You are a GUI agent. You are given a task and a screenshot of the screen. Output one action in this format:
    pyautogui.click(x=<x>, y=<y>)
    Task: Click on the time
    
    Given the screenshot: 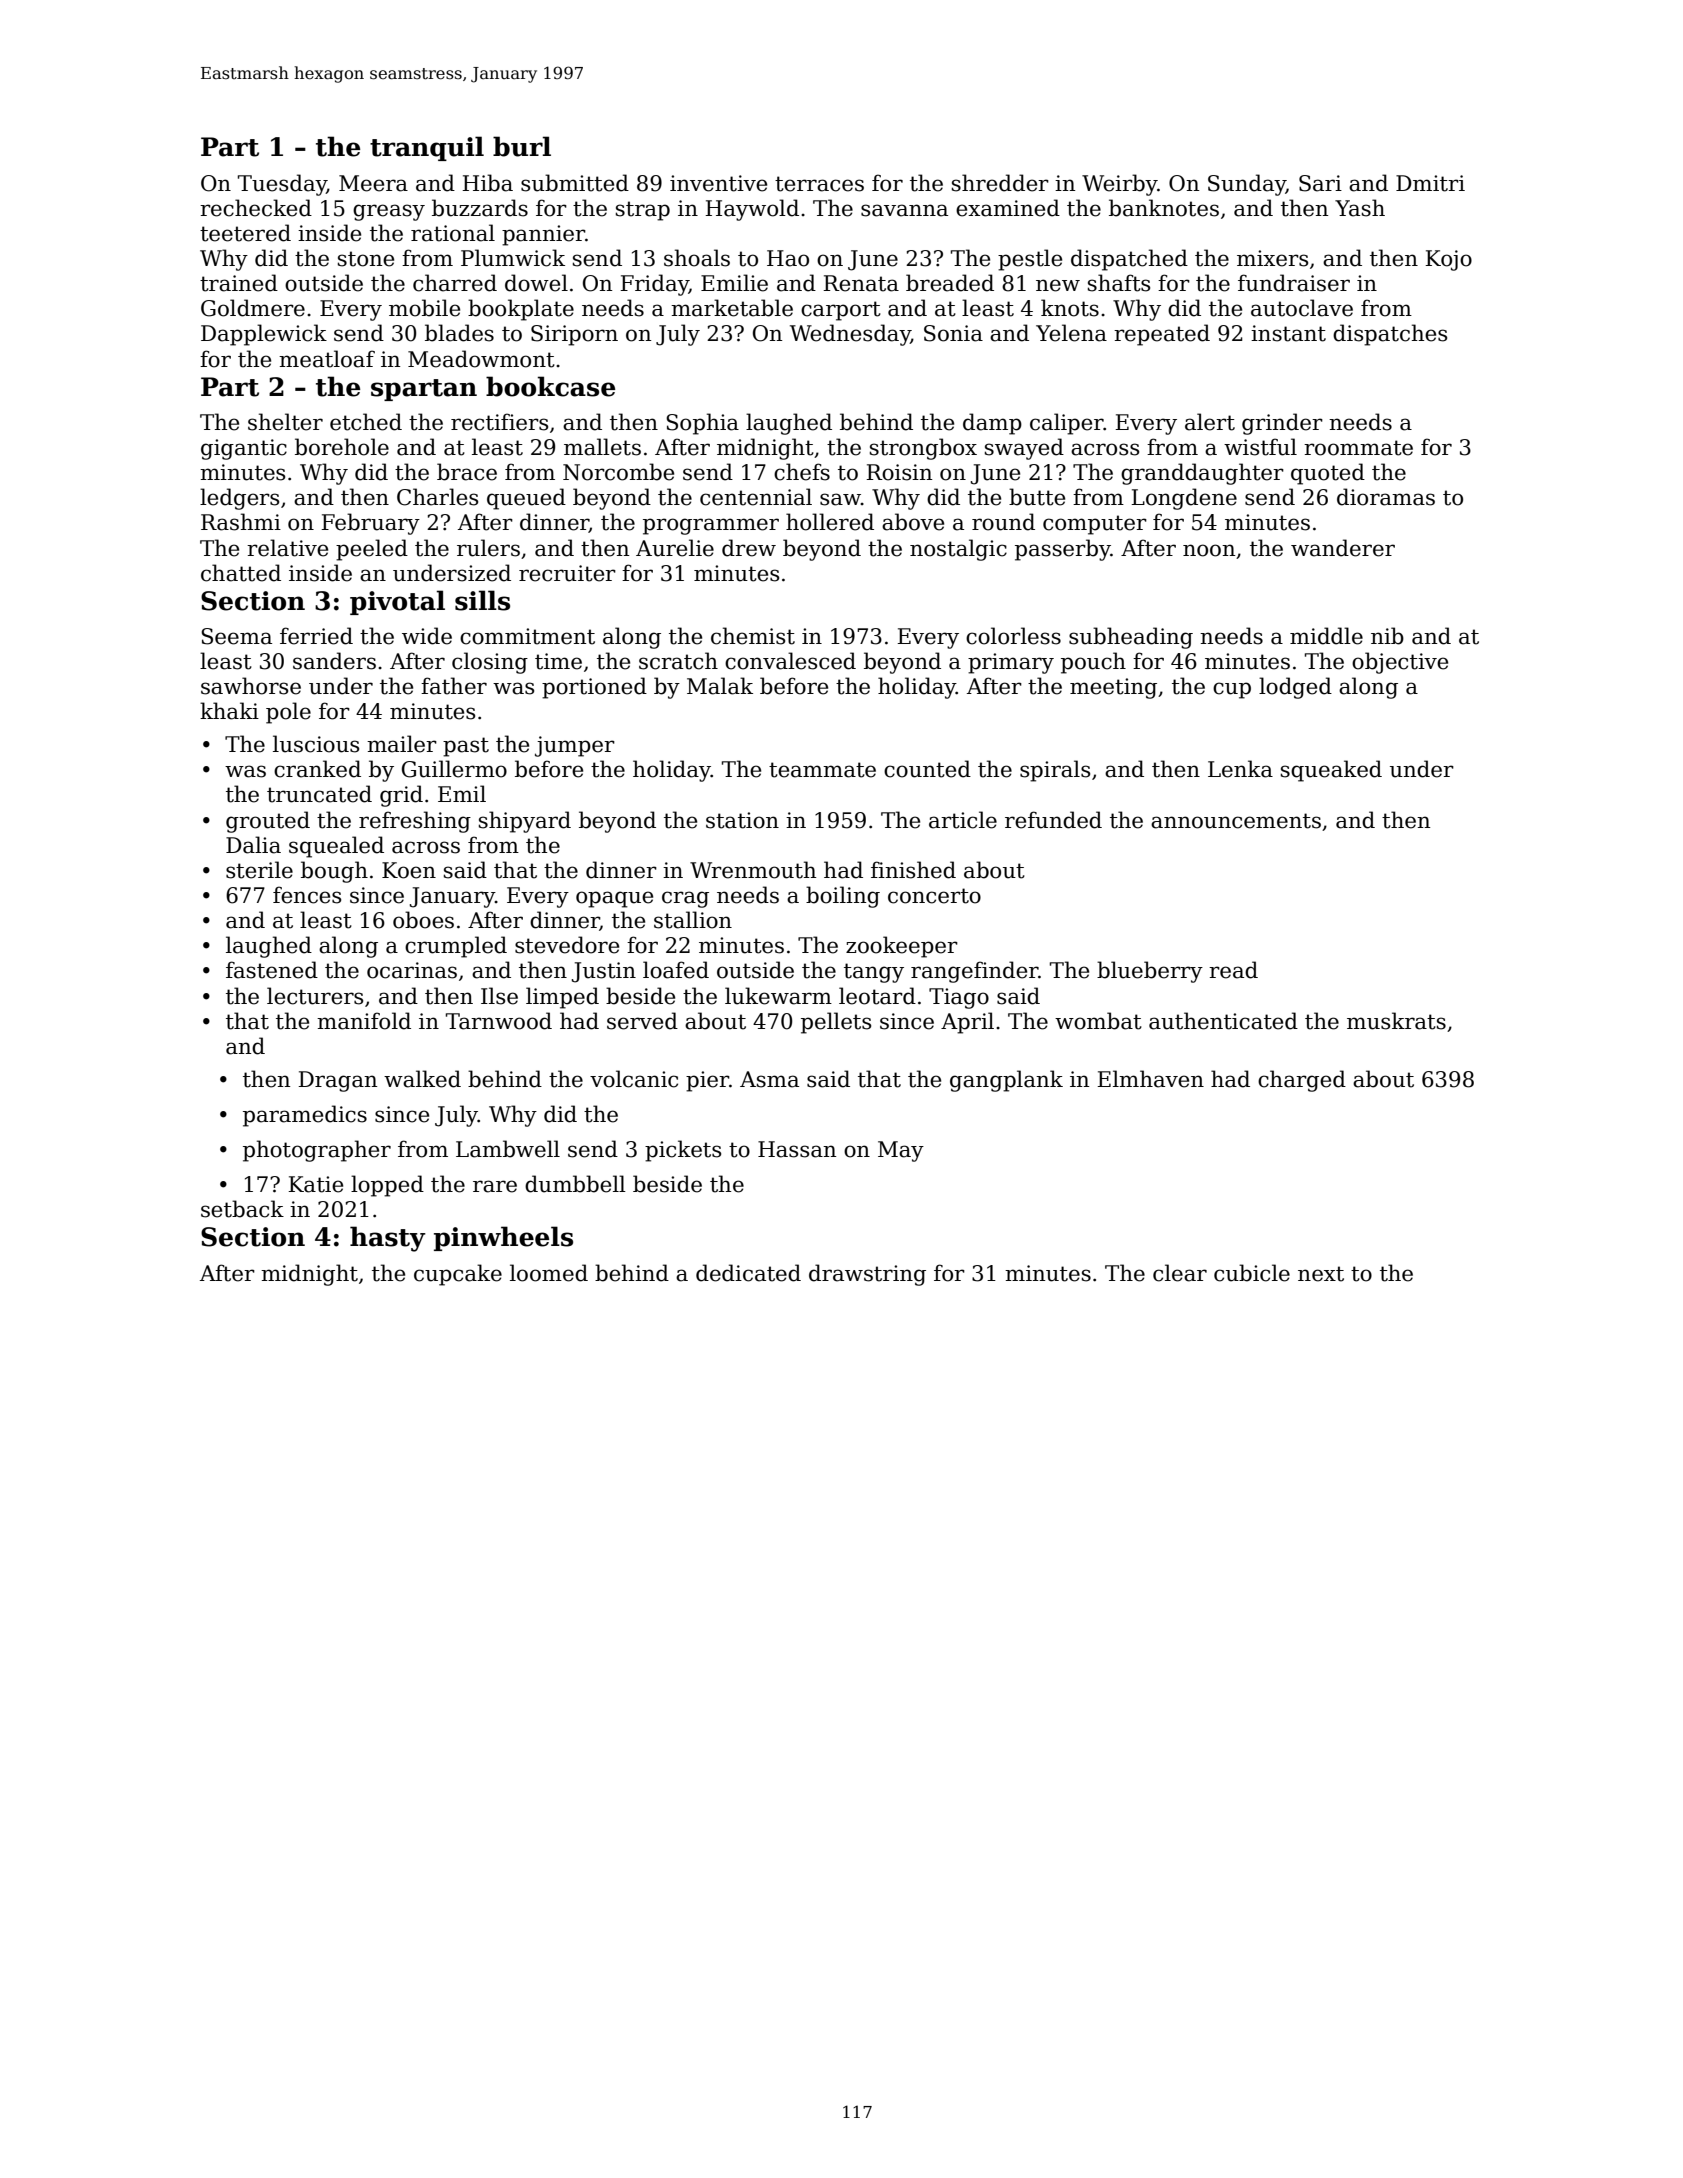 What is the action you would take?
    pyautogui.click(x=558, y=661)
